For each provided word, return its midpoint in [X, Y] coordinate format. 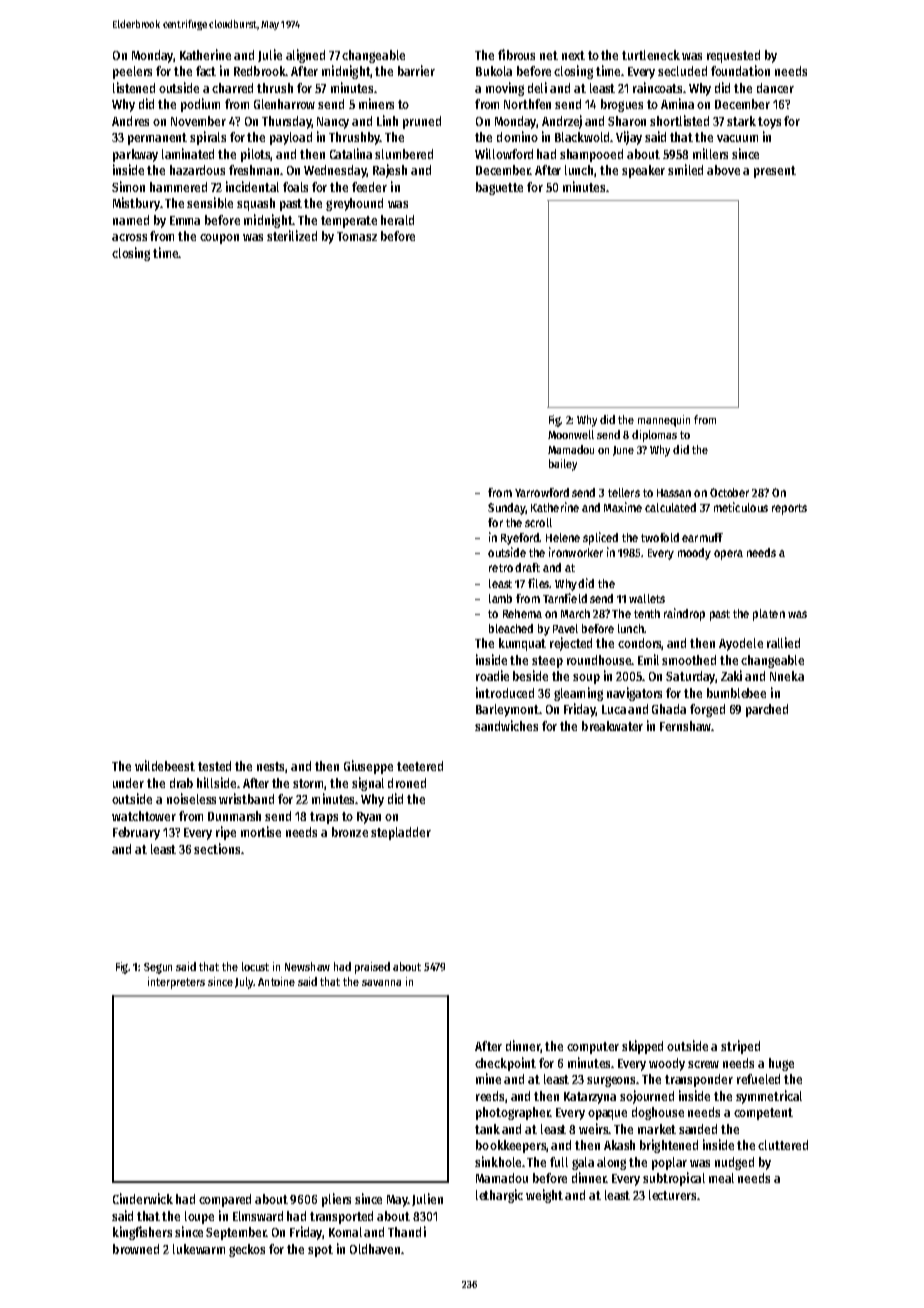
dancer [775, 88]
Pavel [565, 628]
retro [501, 568]
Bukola [494, 71]
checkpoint [505, 1064]
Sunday [506, 509]
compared [225, 1200]
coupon [219, 239]
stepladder [401, 833]
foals [295, 187]
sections [217, 848]
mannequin [664, 421]
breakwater [612, 726]
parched [767, 710]
